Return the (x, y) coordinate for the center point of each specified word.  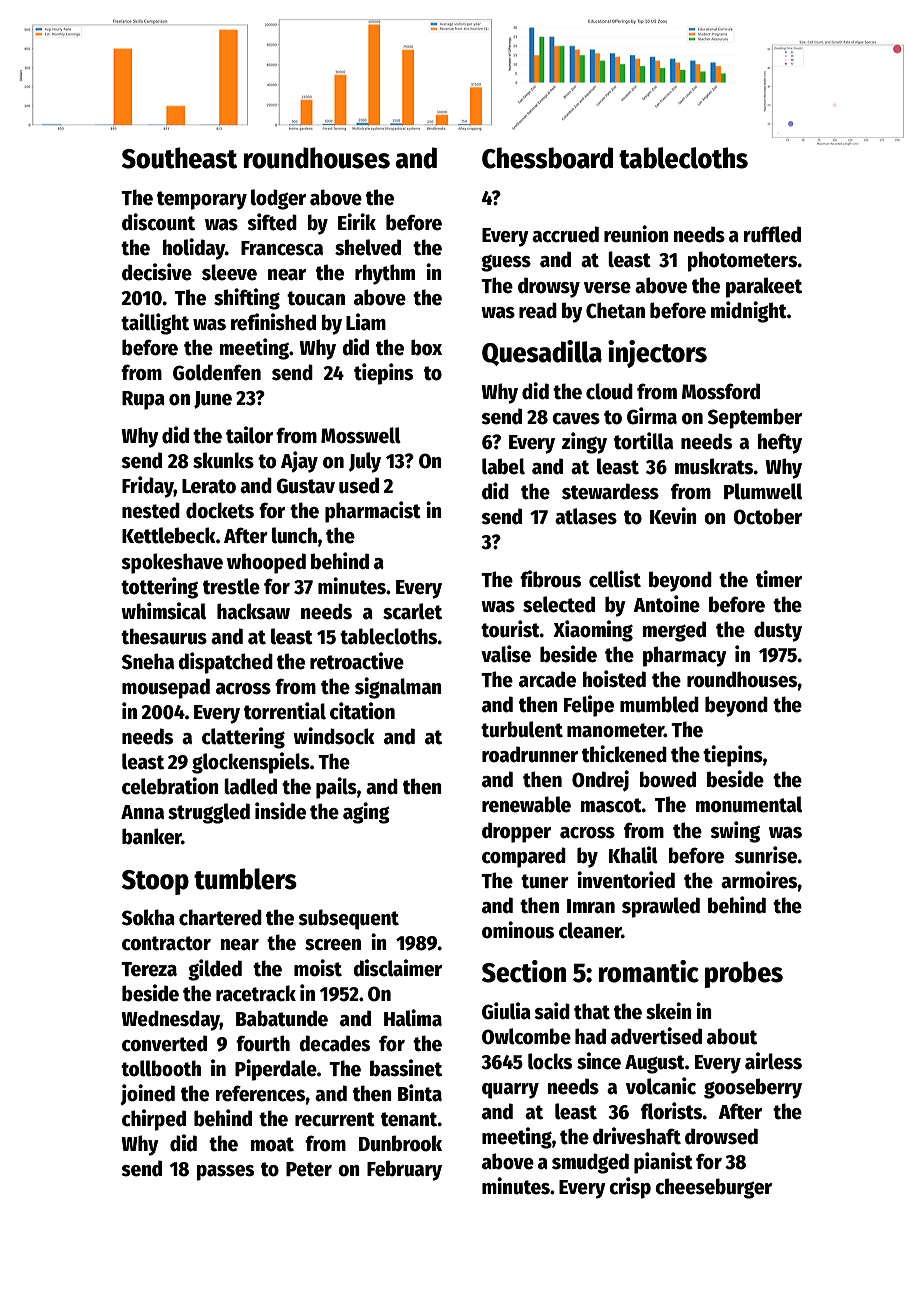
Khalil (633, 855)
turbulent (522, 729)
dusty (778, 631)
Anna (142, 812)
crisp (630, 1188)
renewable (526, 804)
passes (225, 1173)
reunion (636, 234)
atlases (586, 516)
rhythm (385, 274)
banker (151, 836)
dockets (220, 510)
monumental (749, 804)
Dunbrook (400, 1143)
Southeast (179, 158)
